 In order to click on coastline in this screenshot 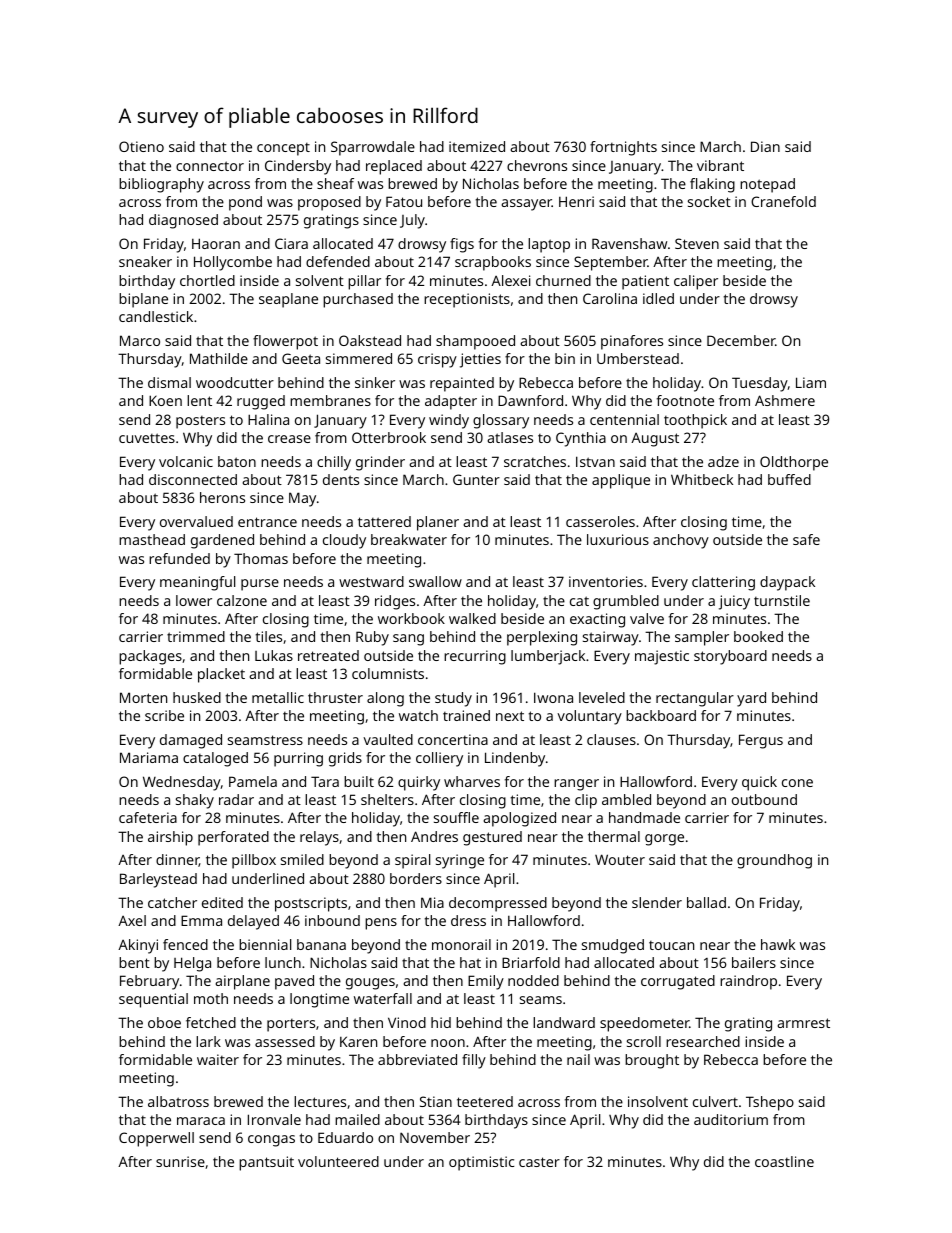, I will do `click(784, 1161)`.
